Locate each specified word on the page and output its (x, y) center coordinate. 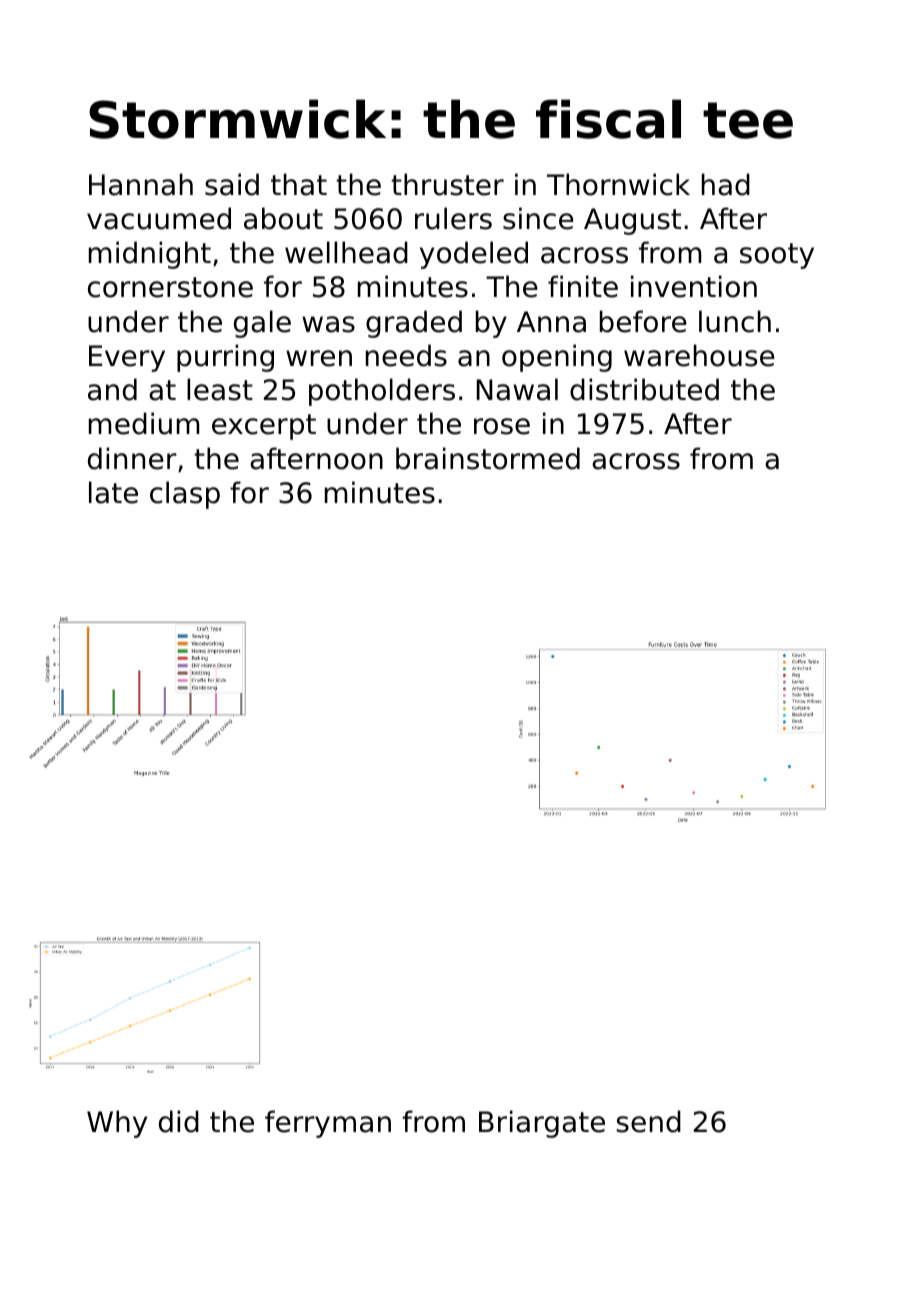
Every (127, 358)
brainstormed (488, 458)
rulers (453, 218)
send (649, 1121)
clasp (185, 495)
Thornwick (618, 184)
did (179, 1121)
